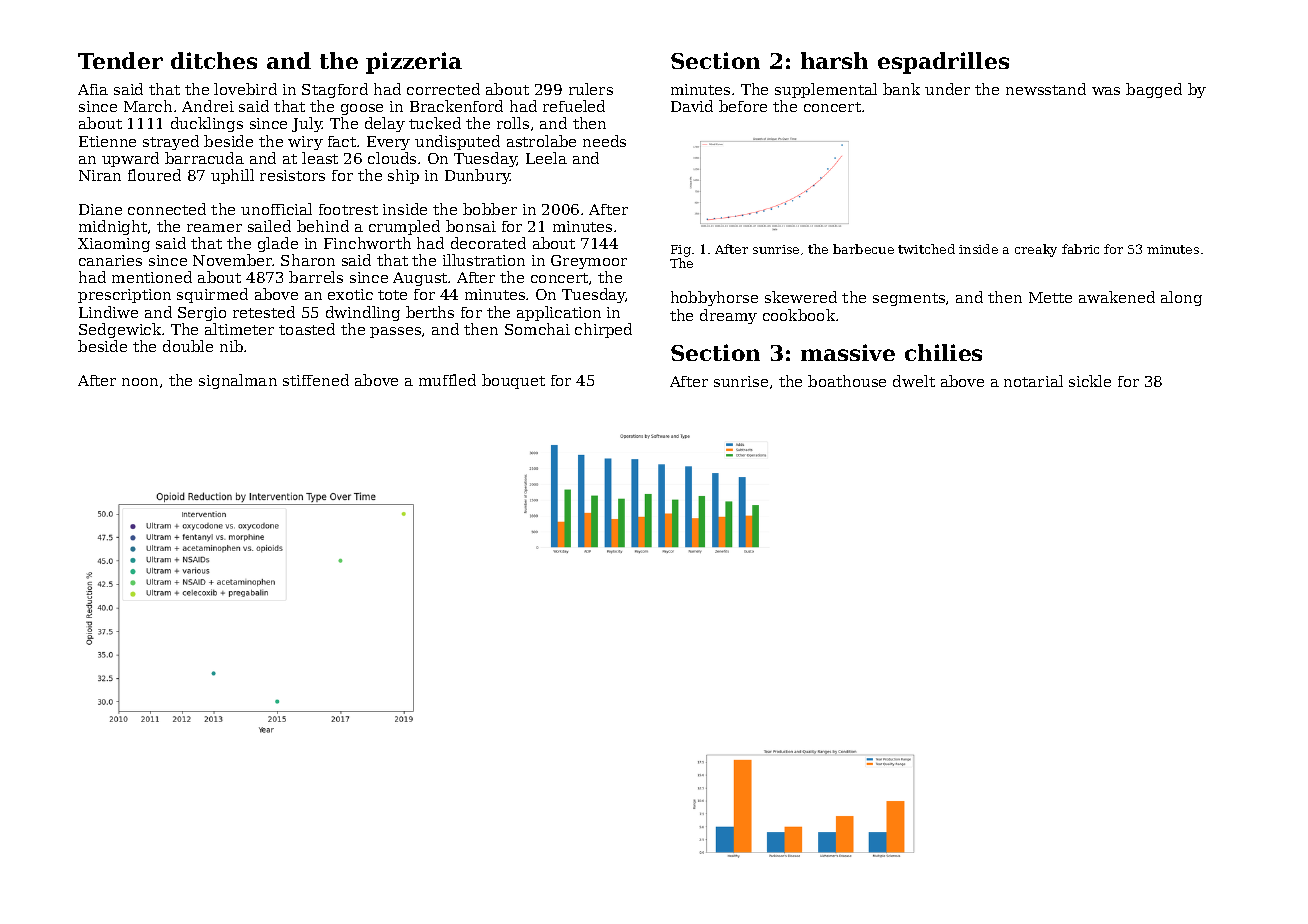 This screenshot has width=1308, height=924. I want to click on was, so click(1106, 91).
